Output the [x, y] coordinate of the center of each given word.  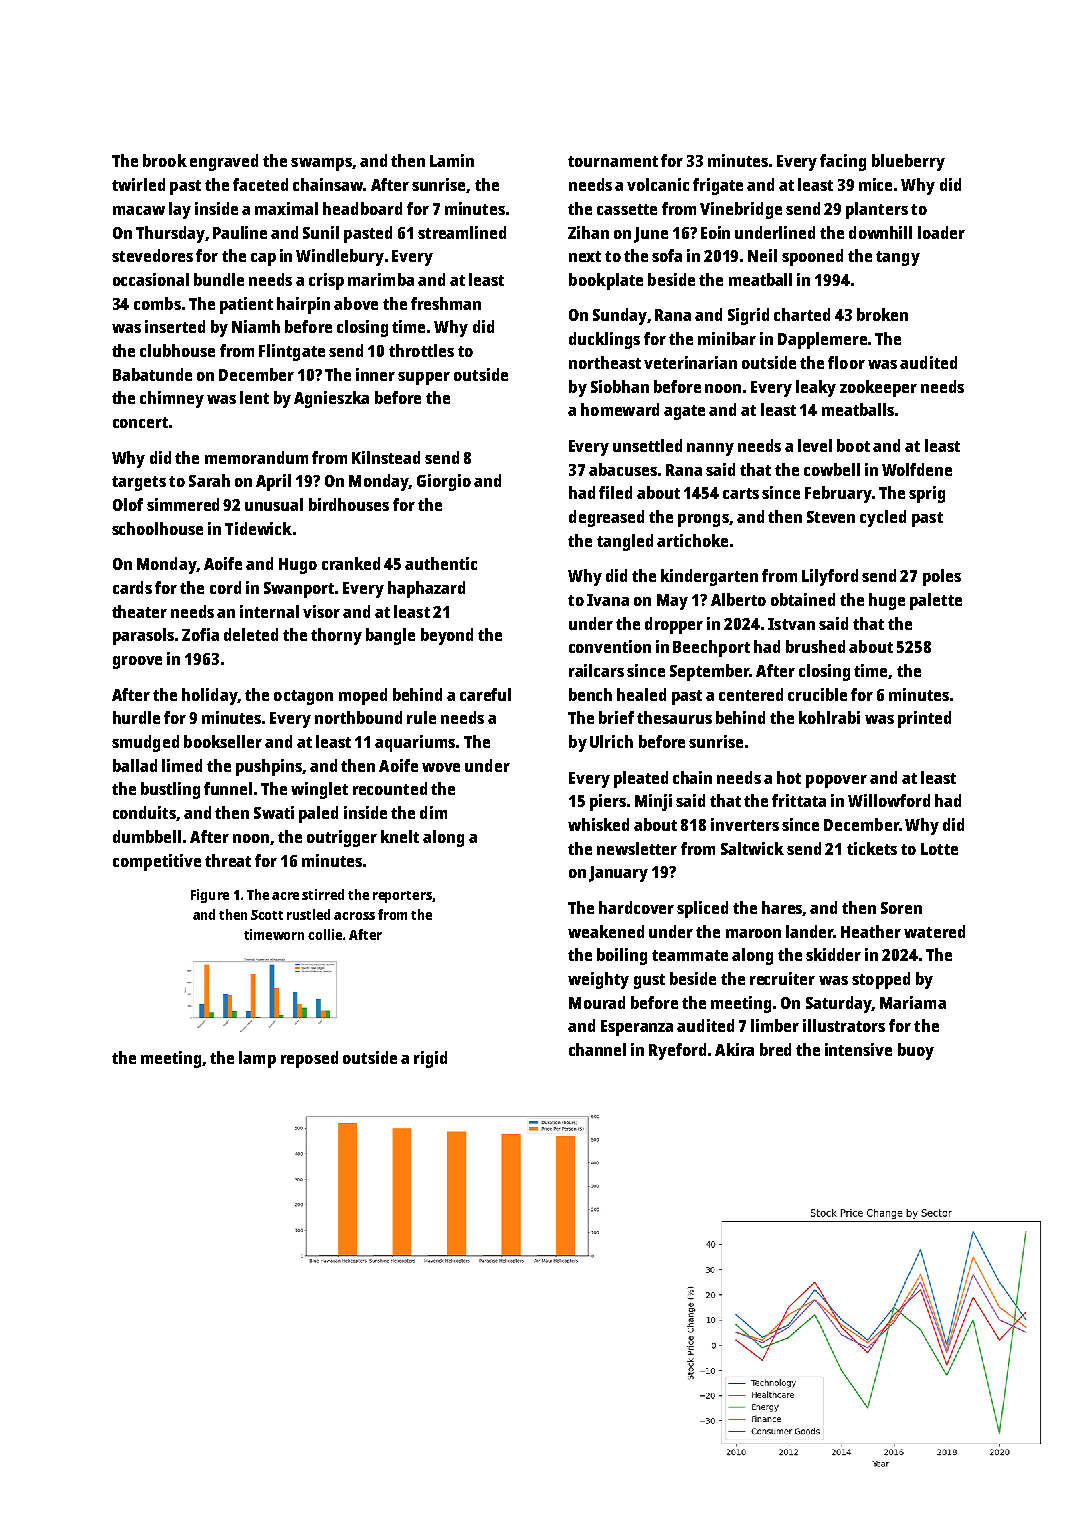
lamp [257, 1059]
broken [882, 314]
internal [269, 611]
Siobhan [620, 386]
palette [936, 601]
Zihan [588, 232]
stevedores [152, 255]
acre [285, 896]
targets [139, 483]
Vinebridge [741, 210]
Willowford [889, 800]
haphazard [426, 589]
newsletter [637, 848]
